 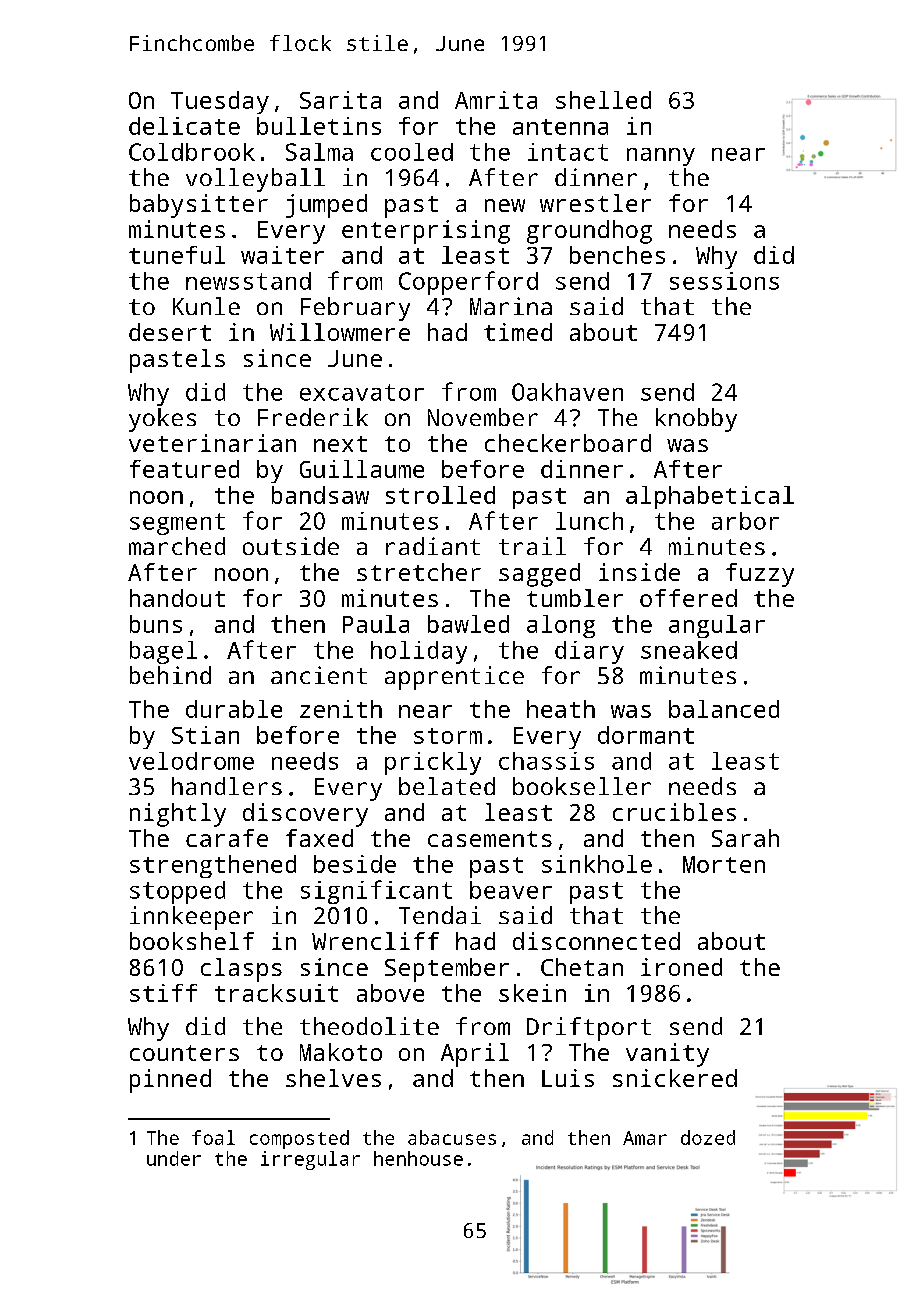 What do you see at coordinates (603, 100) in the screenshot?
I see `shelled` at bounding box center [603, 100].
